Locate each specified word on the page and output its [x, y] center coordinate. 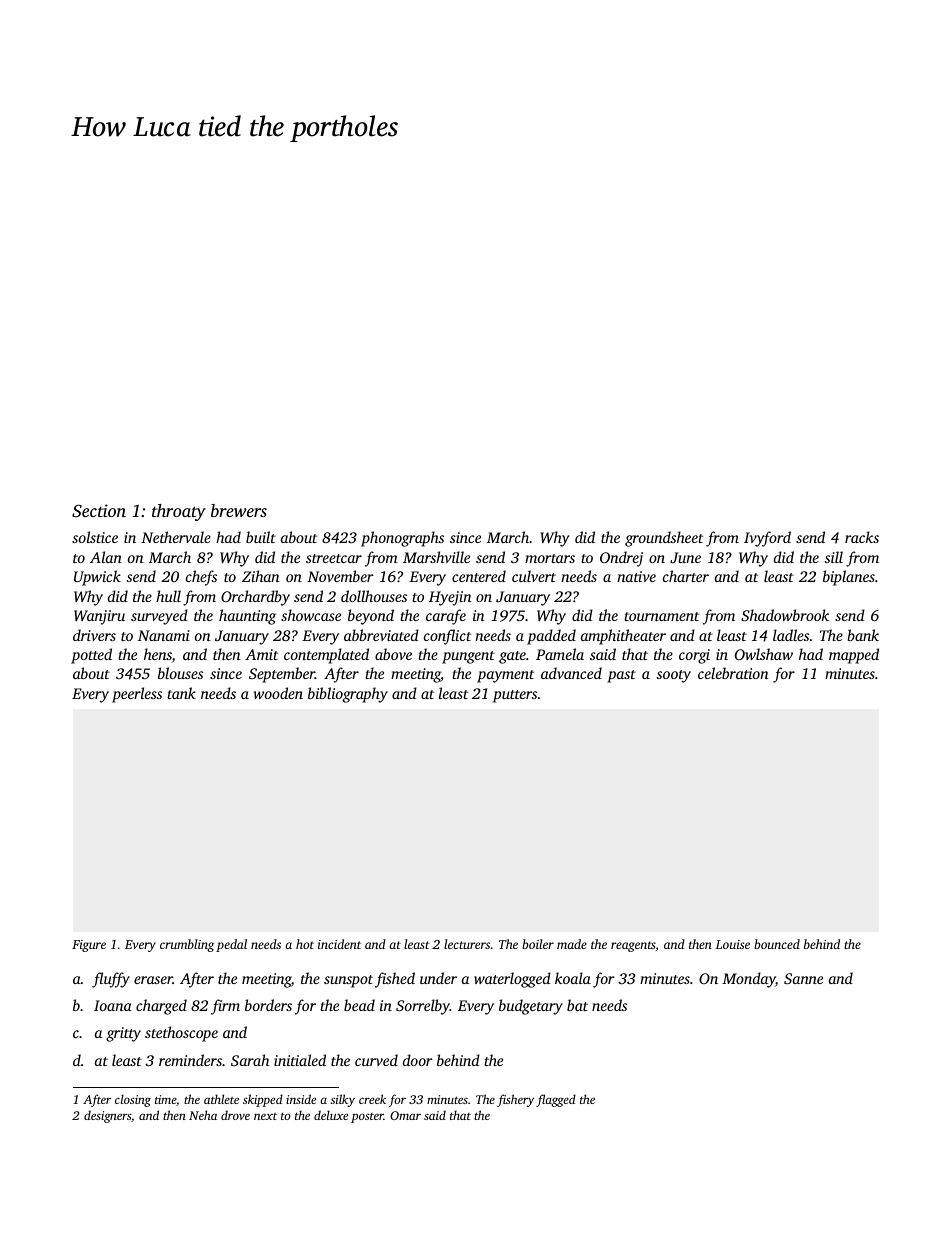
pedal [231, 945]
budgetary [531, 1007]
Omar [405, 1115]
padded [551, 637]
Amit [261, 654]
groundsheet [664, 539]
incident [339, 944]
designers [107, 1116]
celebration [733, 673]
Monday [749, 980]
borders [268, 1005]
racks [862, 537]
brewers [239, 510]
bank [863, 635]
